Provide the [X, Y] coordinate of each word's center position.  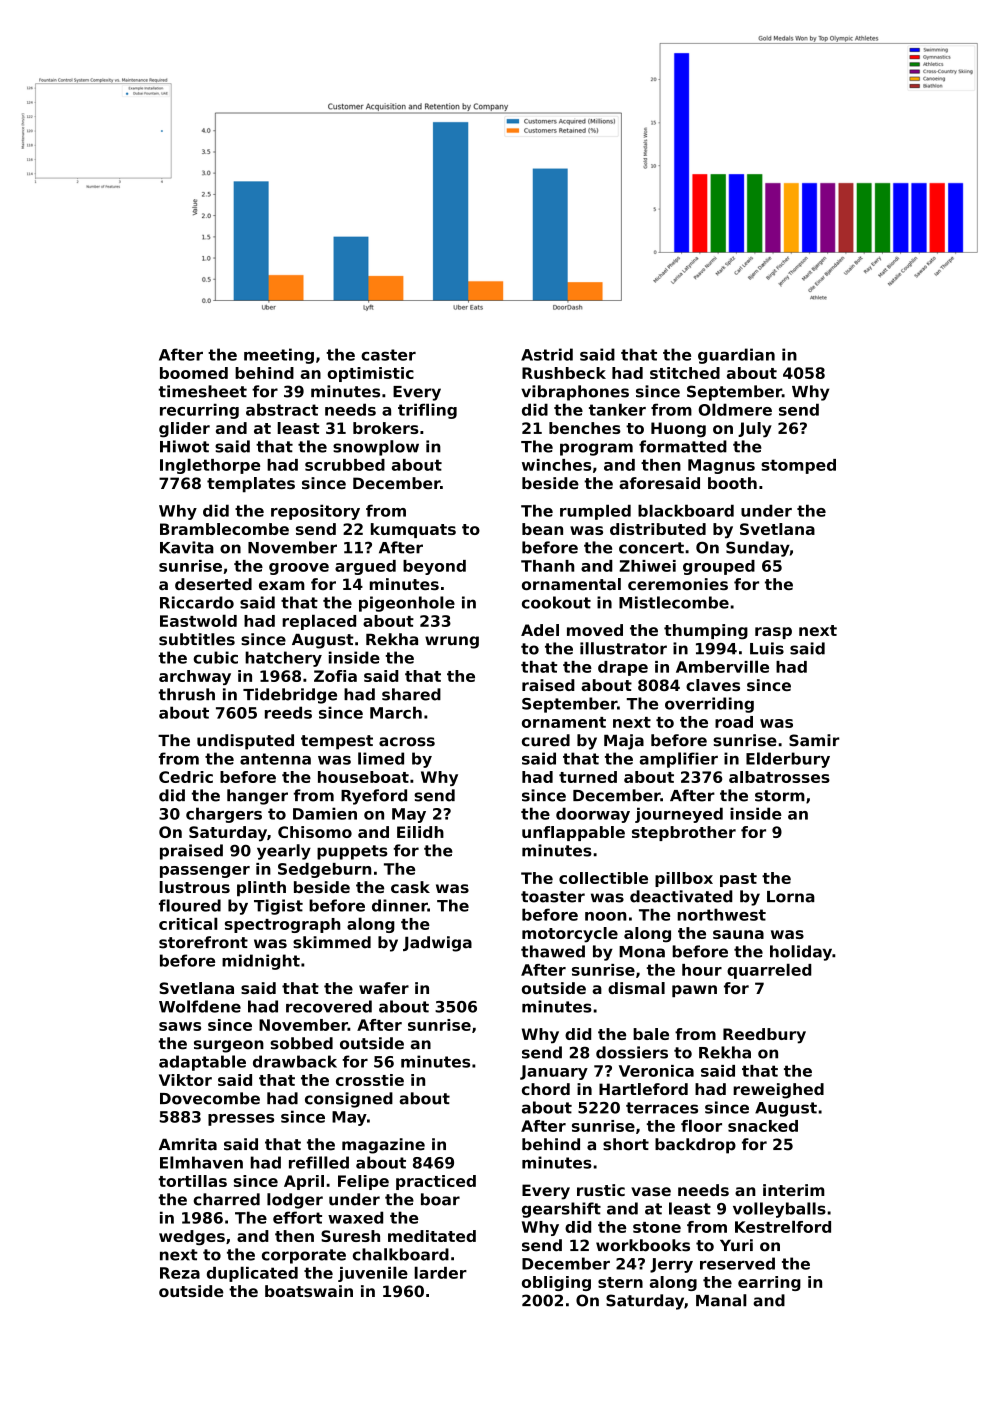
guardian [736, 356]
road [734, 722]
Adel [540, 630]
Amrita [188, 1144]
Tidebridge [290, 696]
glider [184, 430]
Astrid [547, 354]
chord [546, 1089]
